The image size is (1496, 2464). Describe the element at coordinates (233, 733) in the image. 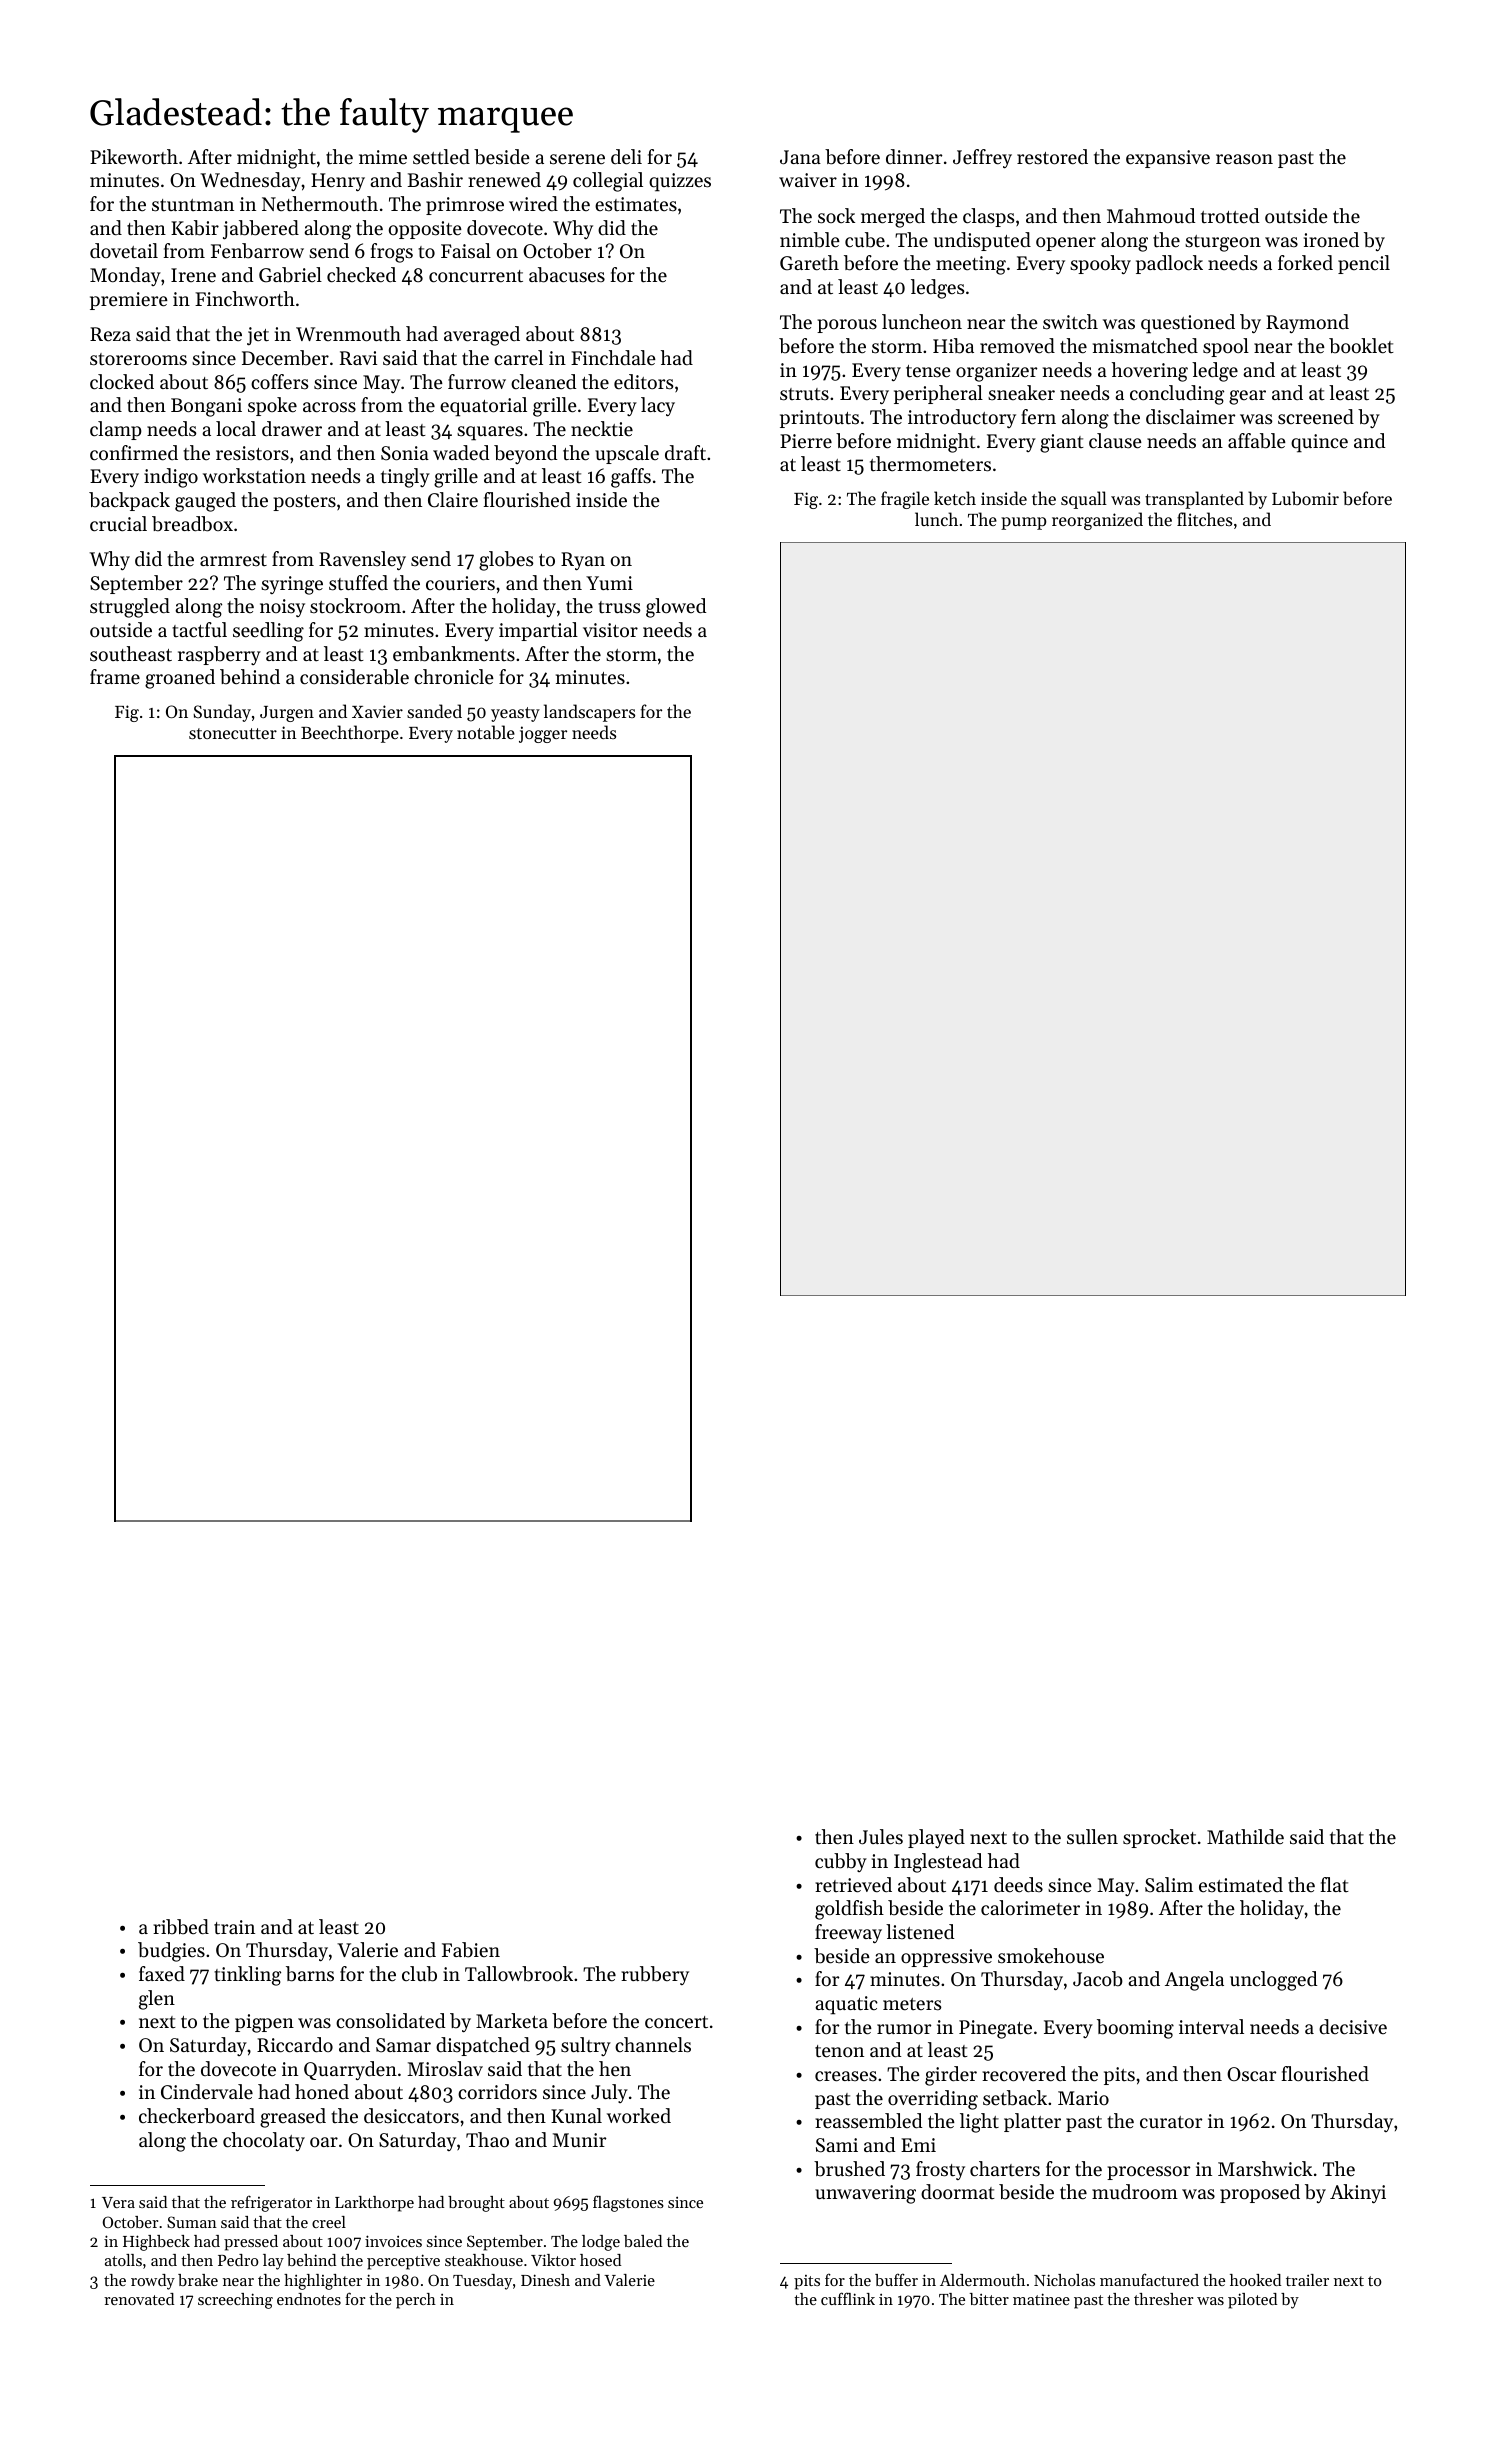

I see `stonecutter` at that location.
